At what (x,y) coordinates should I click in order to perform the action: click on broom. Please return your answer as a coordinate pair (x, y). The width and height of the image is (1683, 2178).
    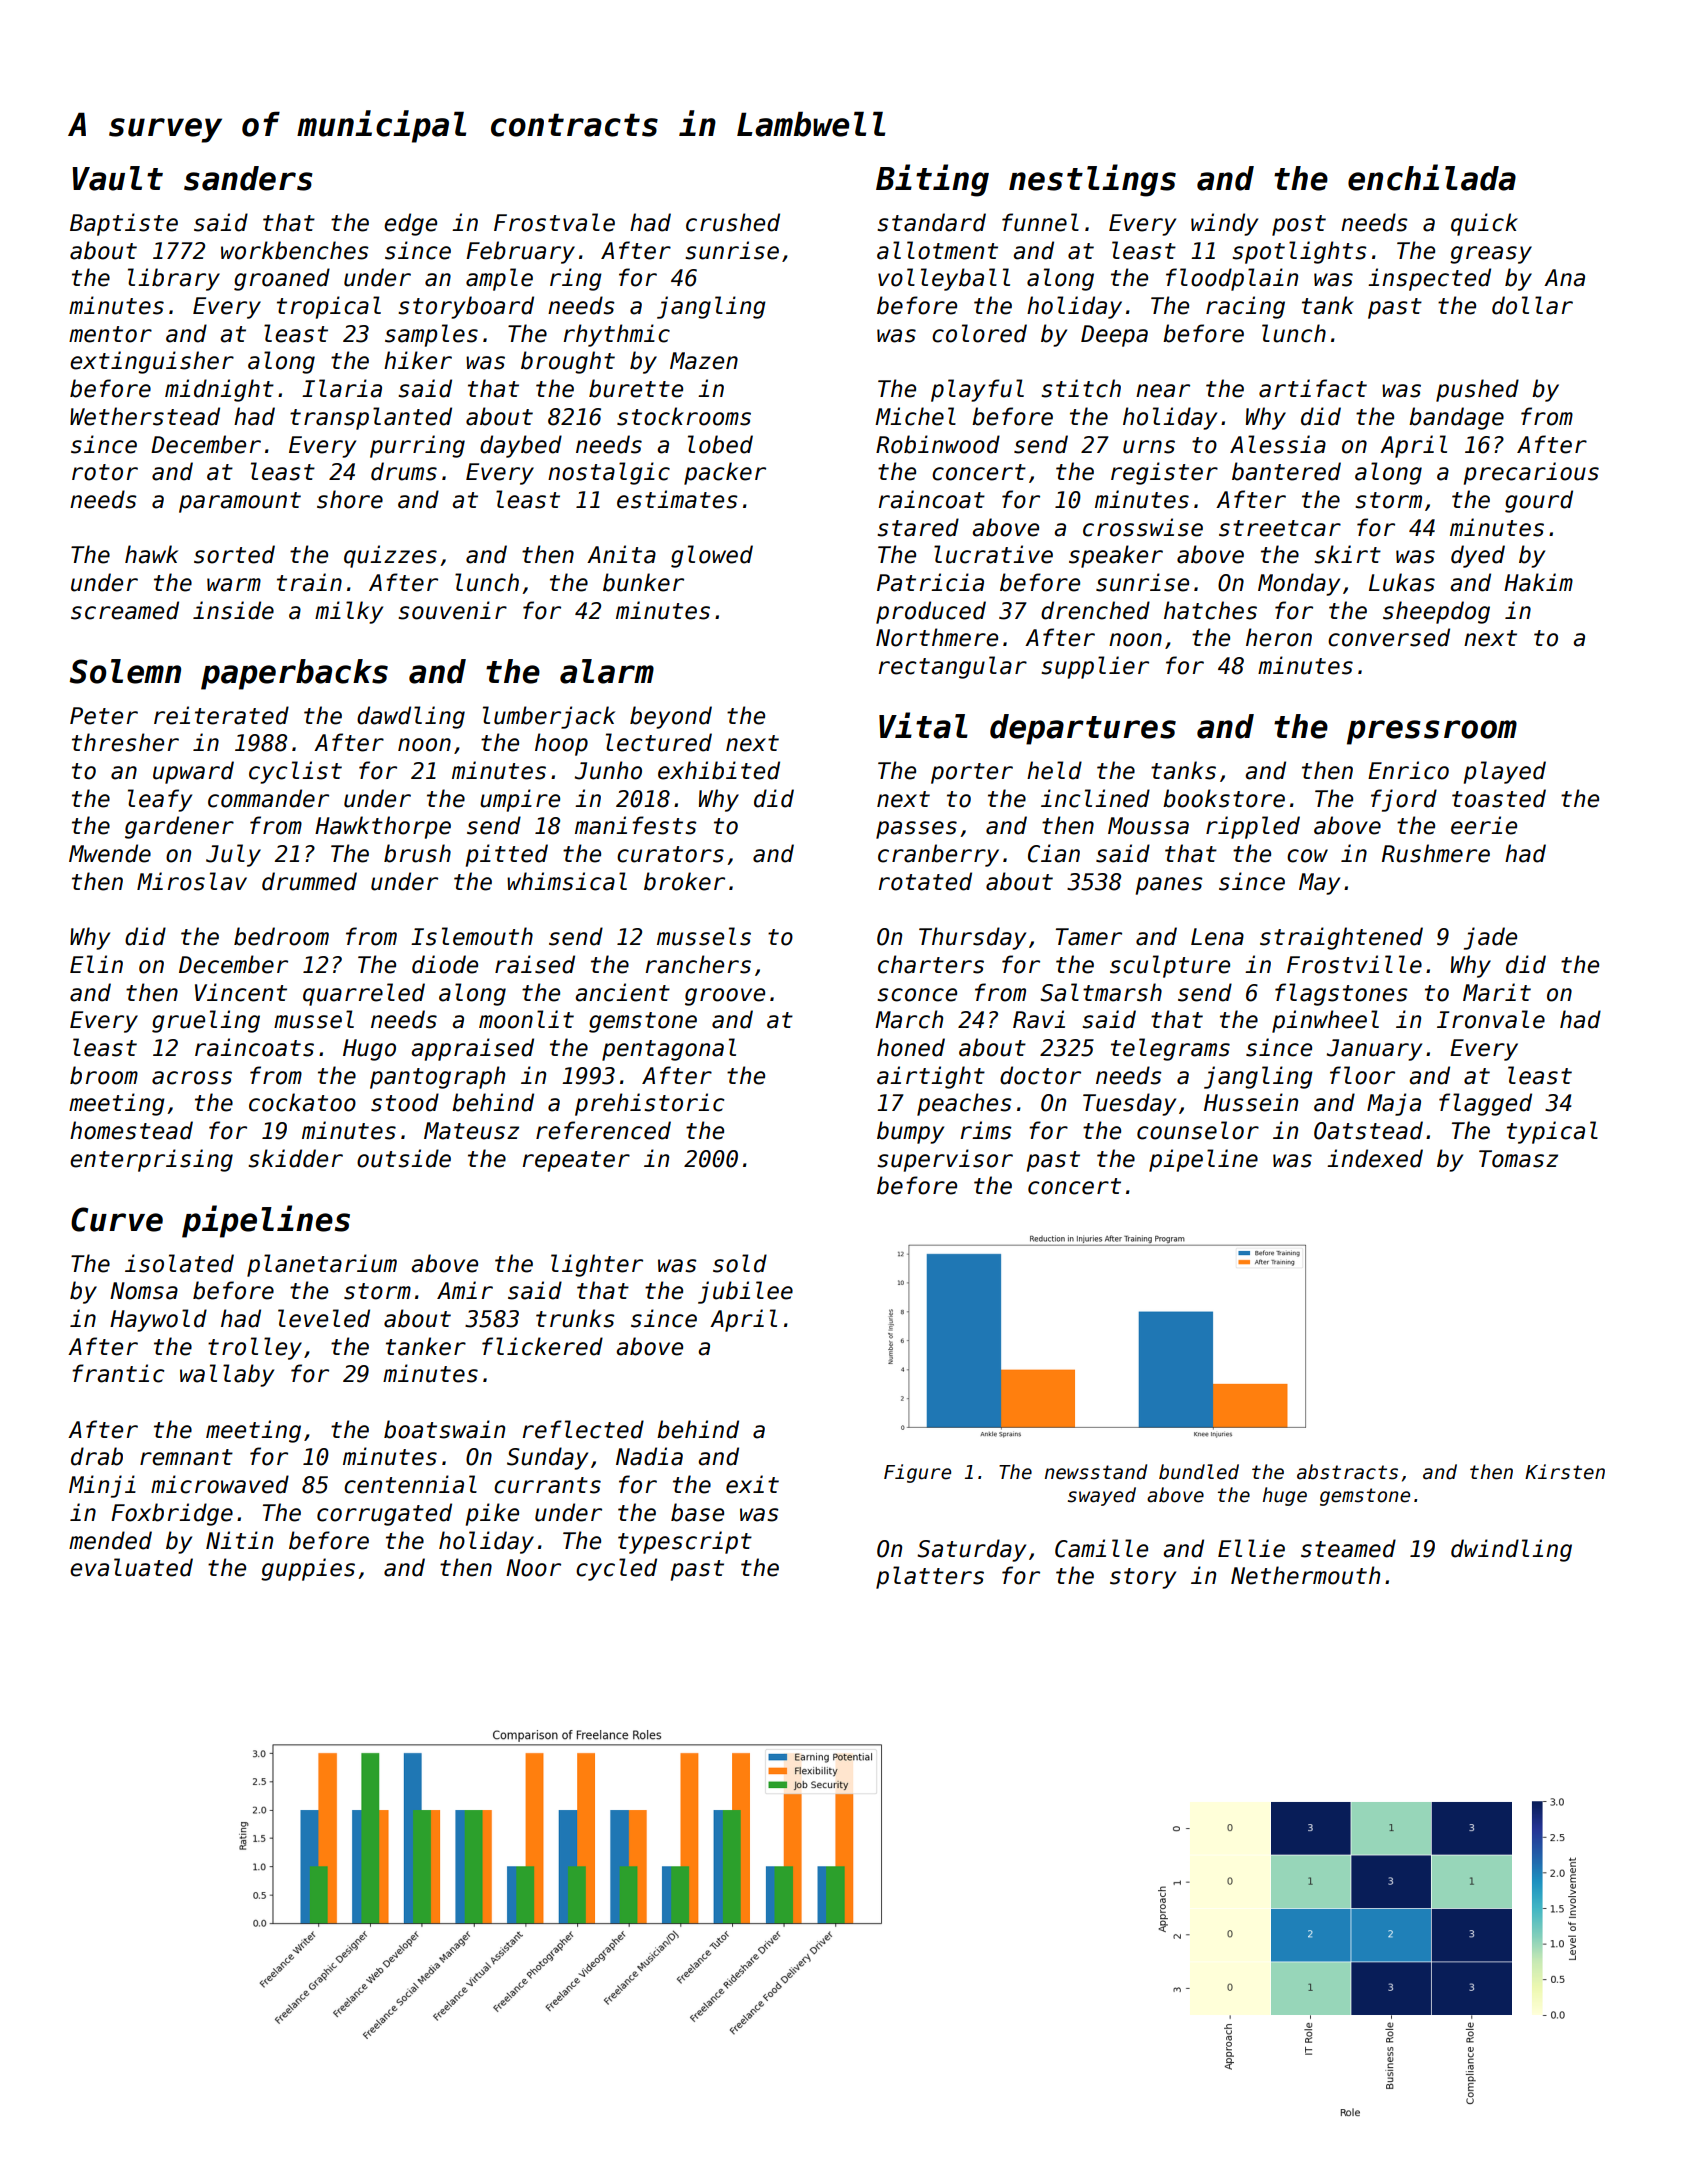
    Looking at the image, I should click on (104, 1075).
